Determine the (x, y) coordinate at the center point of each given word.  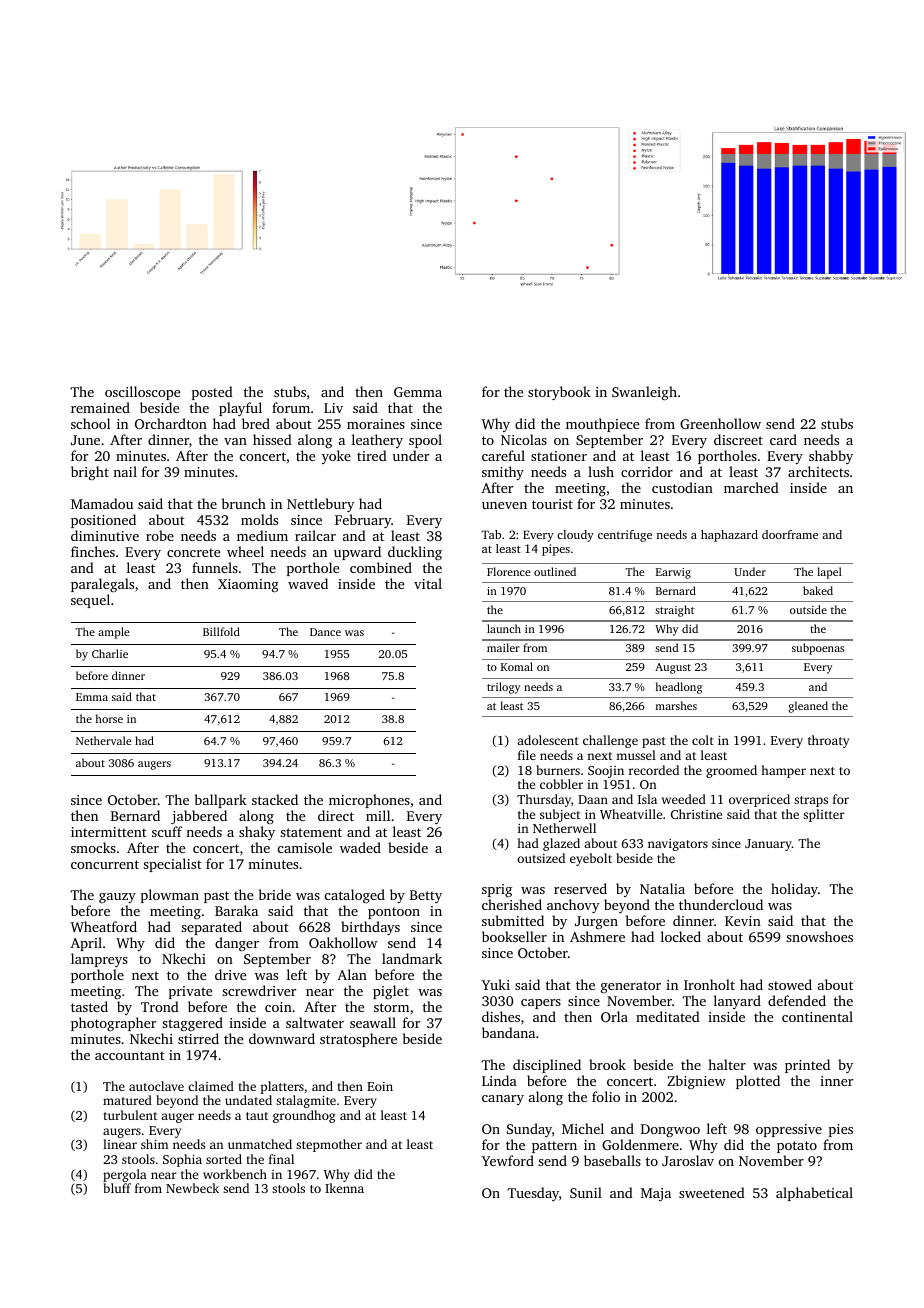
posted (212, 393)
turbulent (130, 1115)
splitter (824, 815)
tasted (89, 1006)
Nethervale (104, 740)
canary (503, 1100)
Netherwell (564, 828)
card (783, 439)
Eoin (380, 1086)
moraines (376, 424)
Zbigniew (696, 1082)
